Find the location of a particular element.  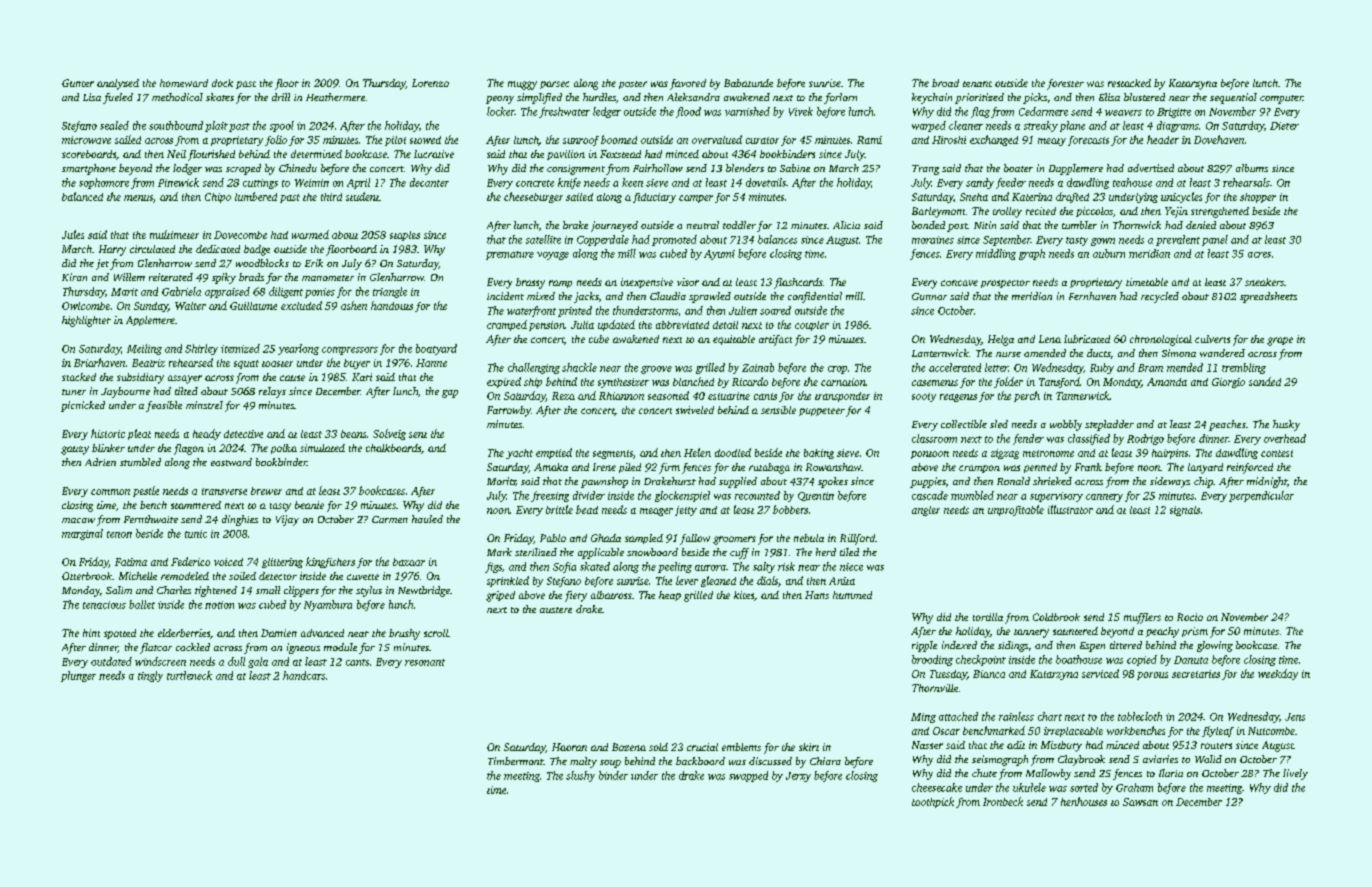

Espen is located at coordinates (1092, 647).
